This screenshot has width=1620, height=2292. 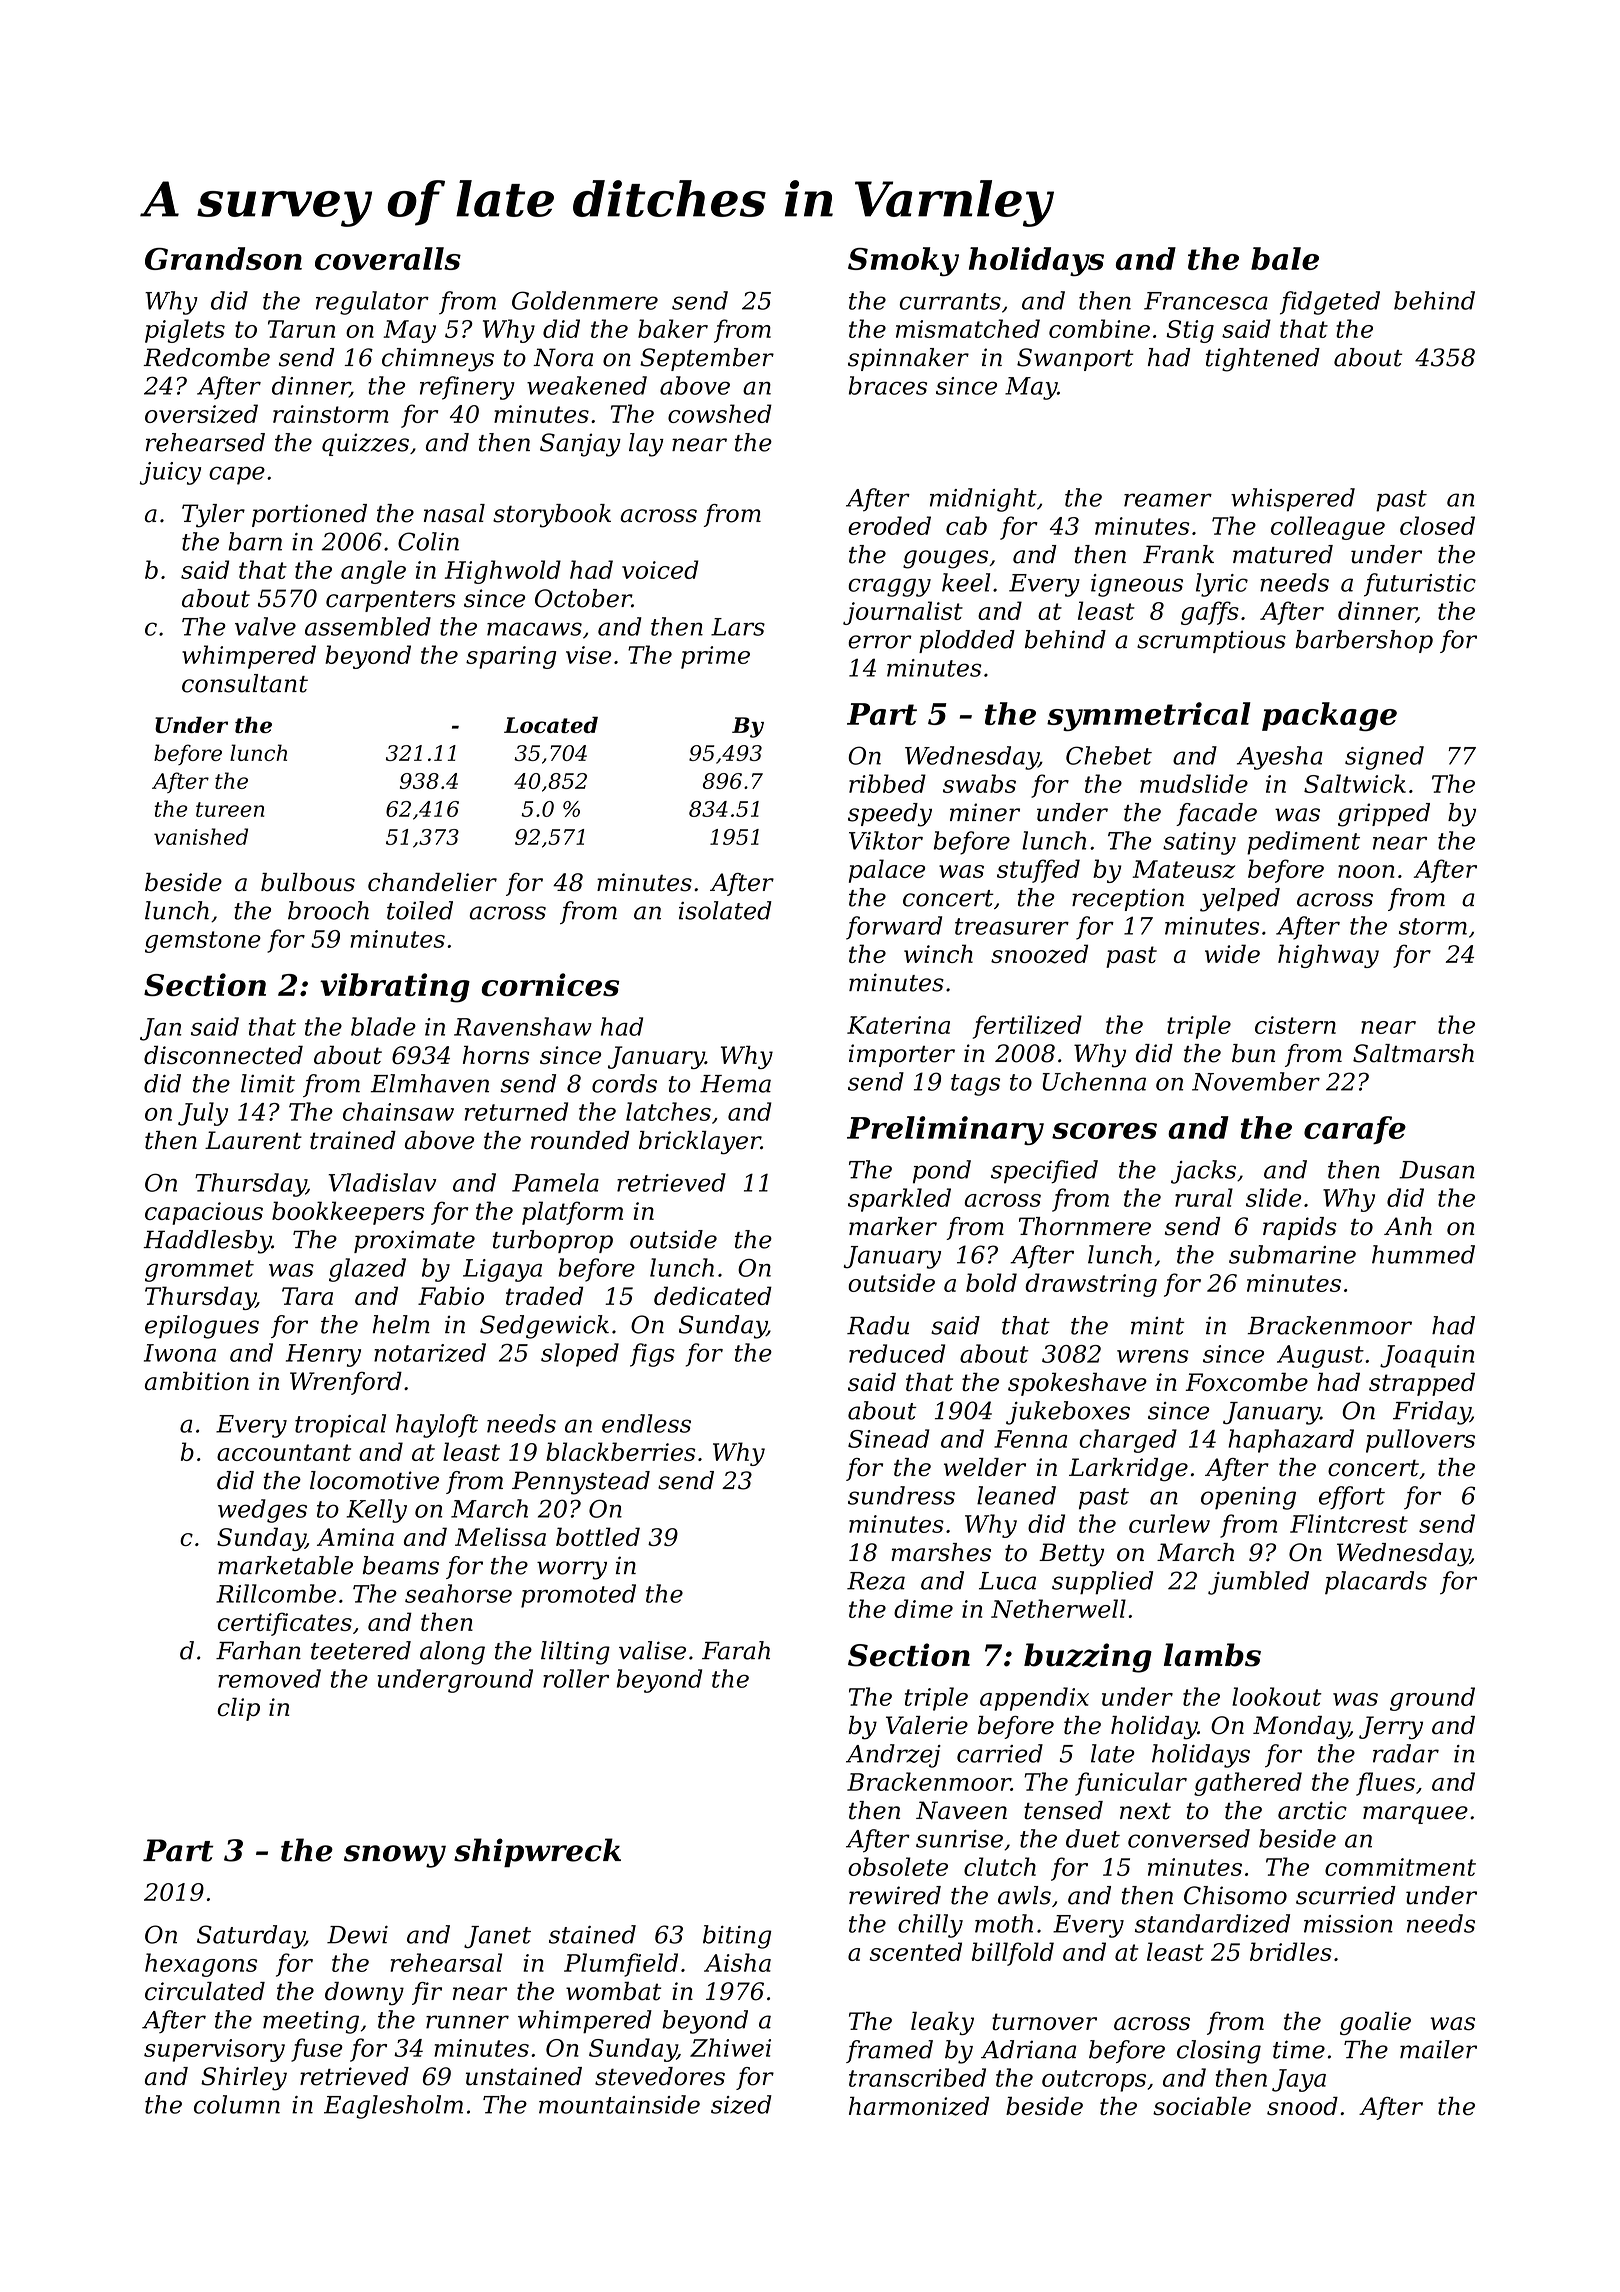 I want to click on Adriana, so click(x=1028, y=2049).
